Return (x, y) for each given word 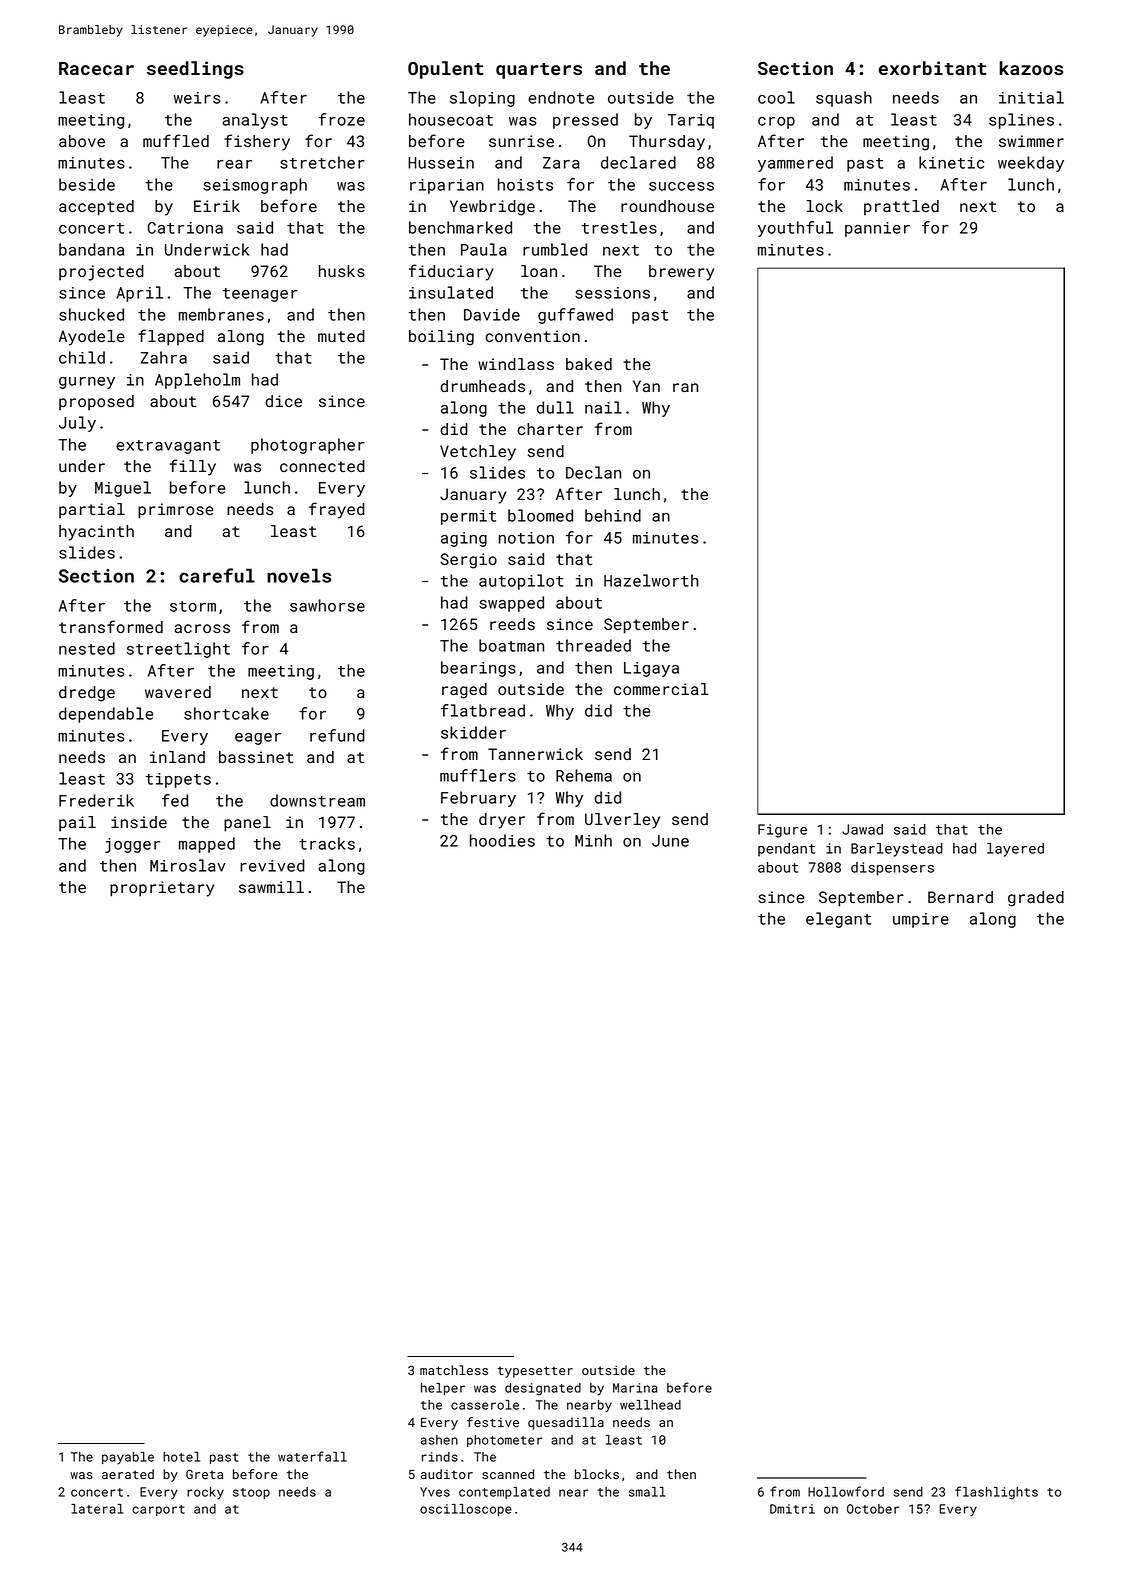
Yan (646, 386)
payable (128, 1458)
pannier (877, 229)
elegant (838, 920)
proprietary (162, 889)
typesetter (535, 1372)
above (82, 141)
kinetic (951, 162)
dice (283, 401)
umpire (921, 920)
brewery (681, 273)
